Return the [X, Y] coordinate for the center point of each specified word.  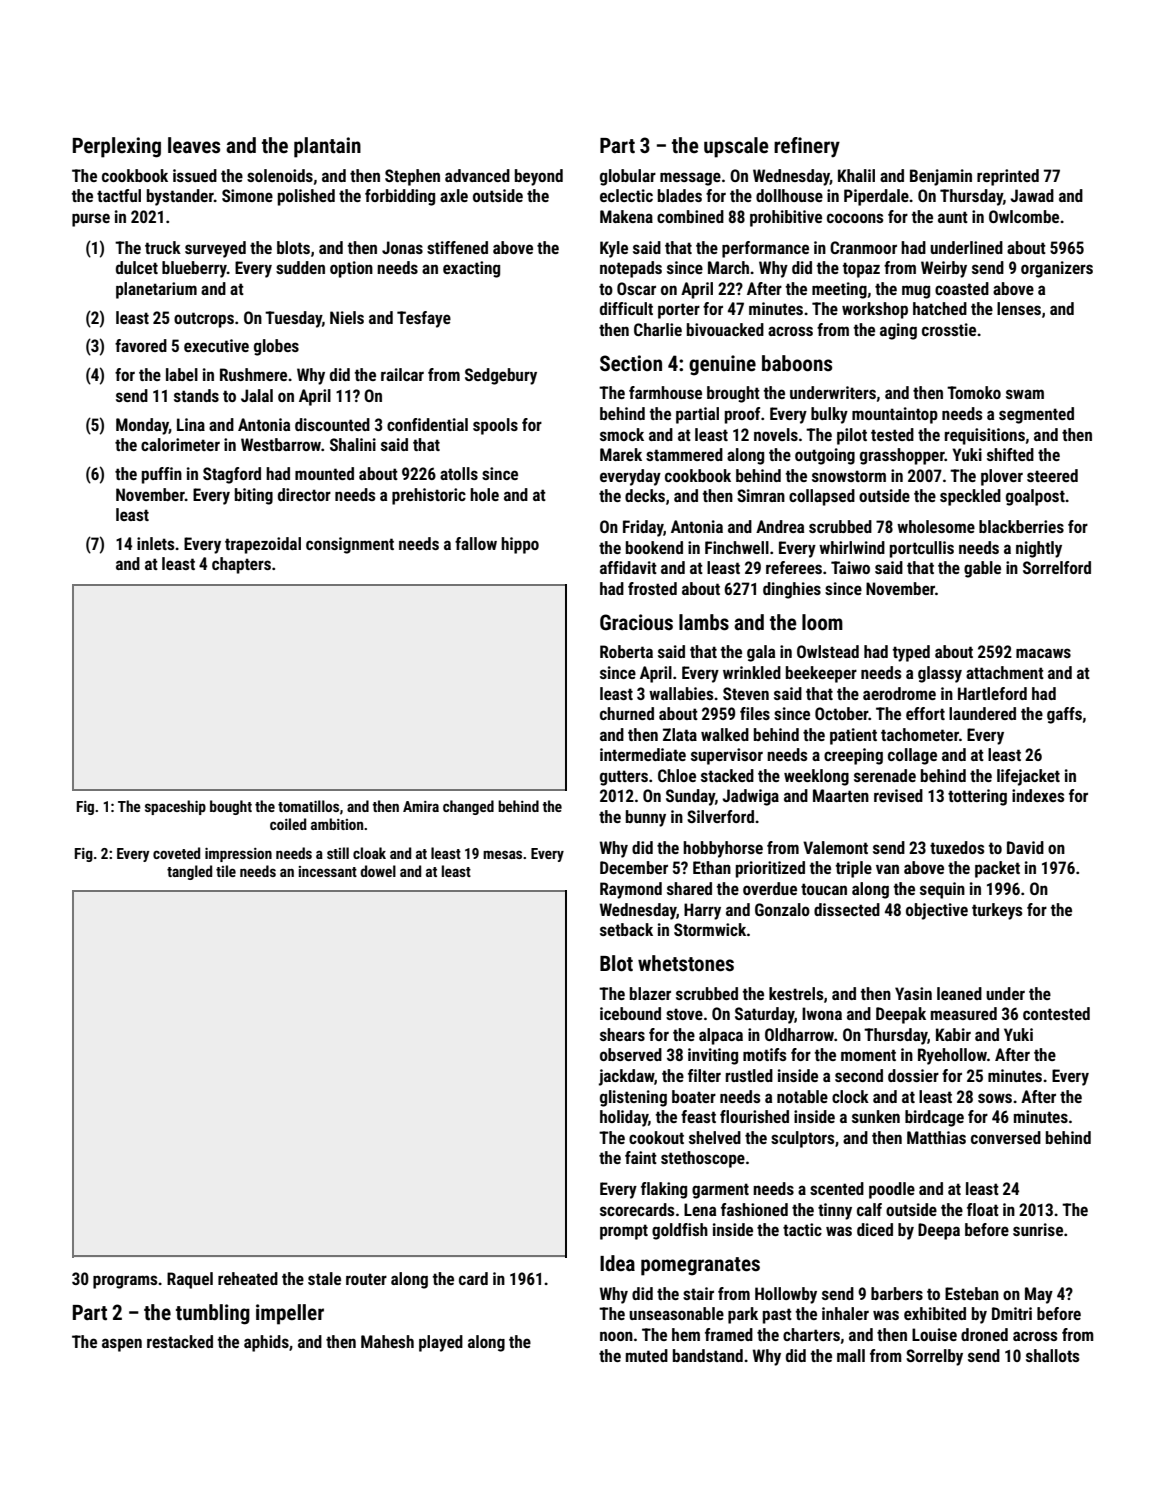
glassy [940, 674]
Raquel [190, 1280]
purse [91, 220]
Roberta [626, 651]
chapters [241, 565]
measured [964, 1013]
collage [912, 756]
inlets [155, 543]
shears [622, 1034]
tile [226, 871]
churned [627, 713]
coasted [962, 288]
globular [628, 177]
